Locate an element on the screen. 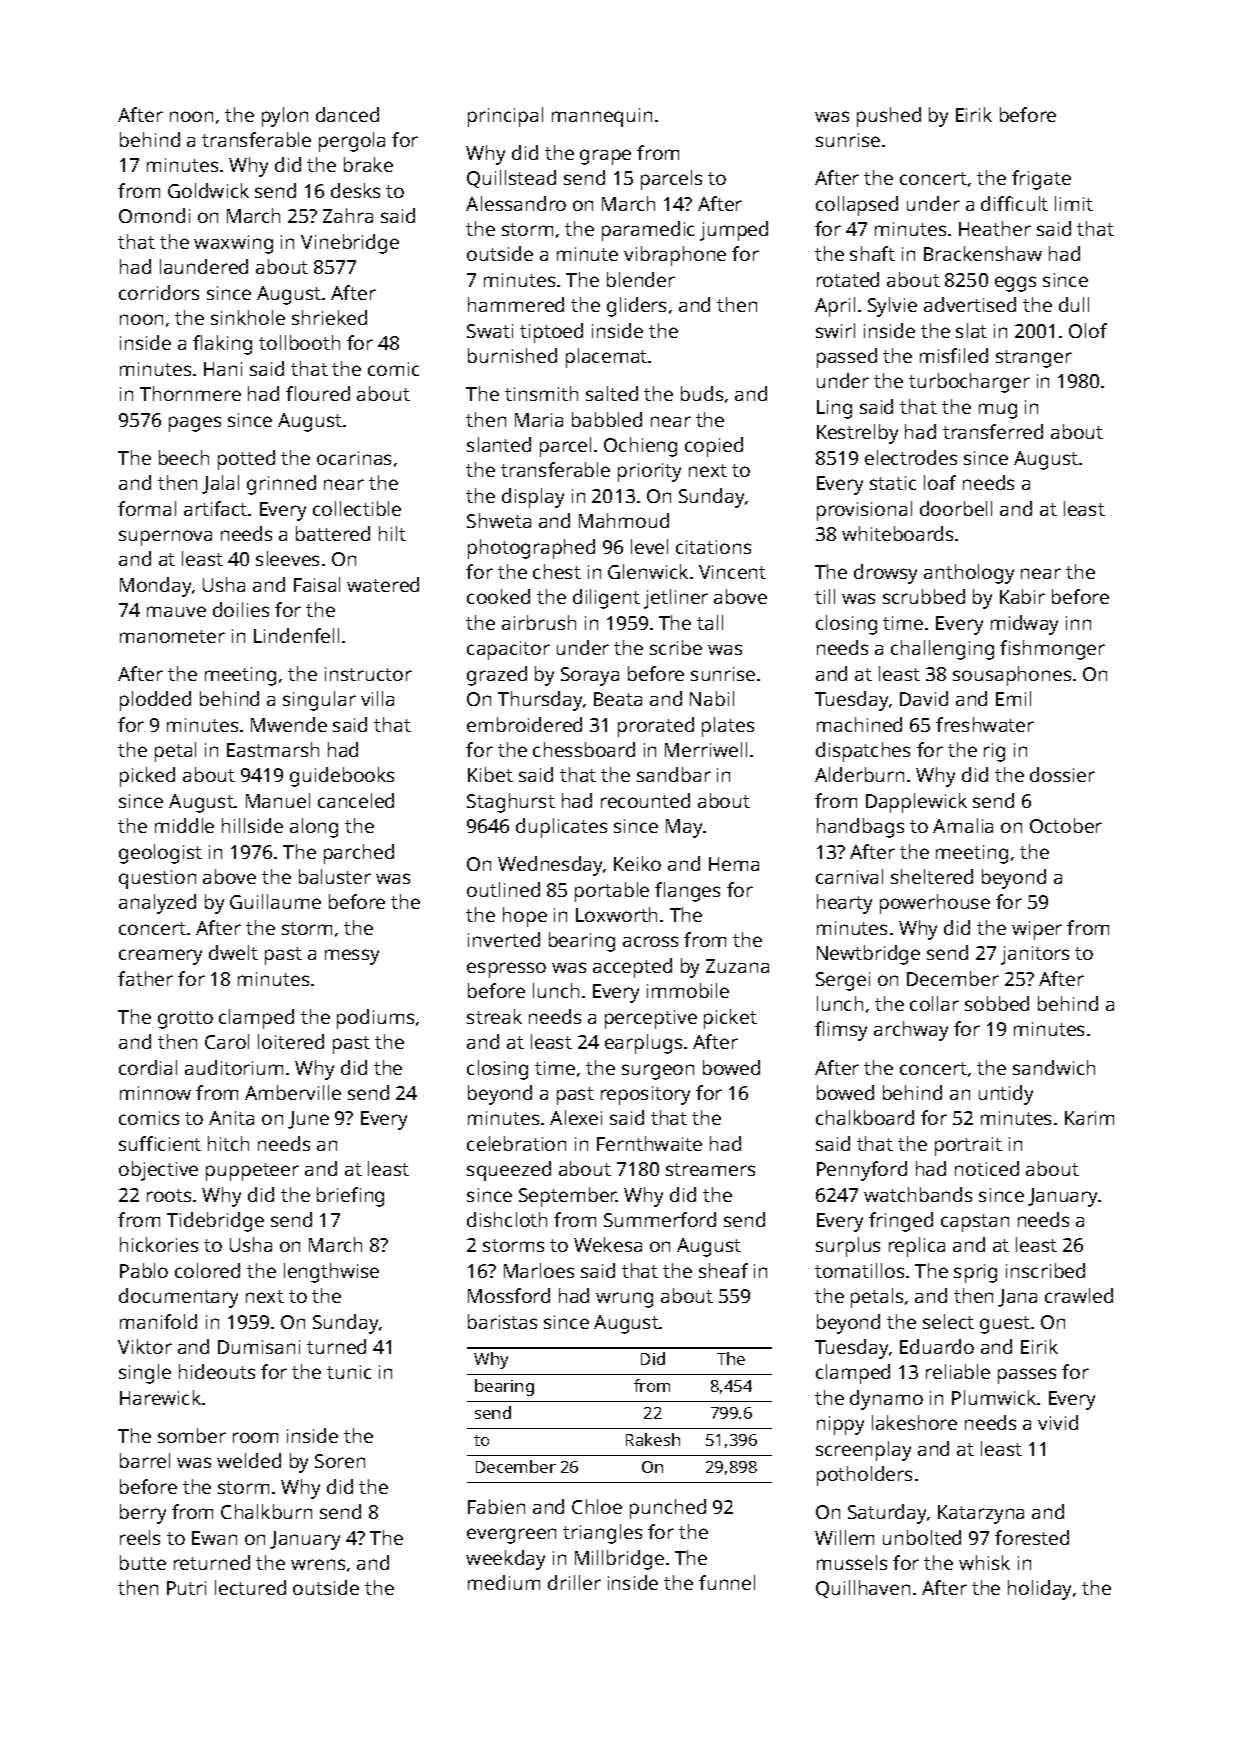 Image resolution: width=1239 pixels, height=1752 pixels. chessboard is located at coordinates (584, 749).
